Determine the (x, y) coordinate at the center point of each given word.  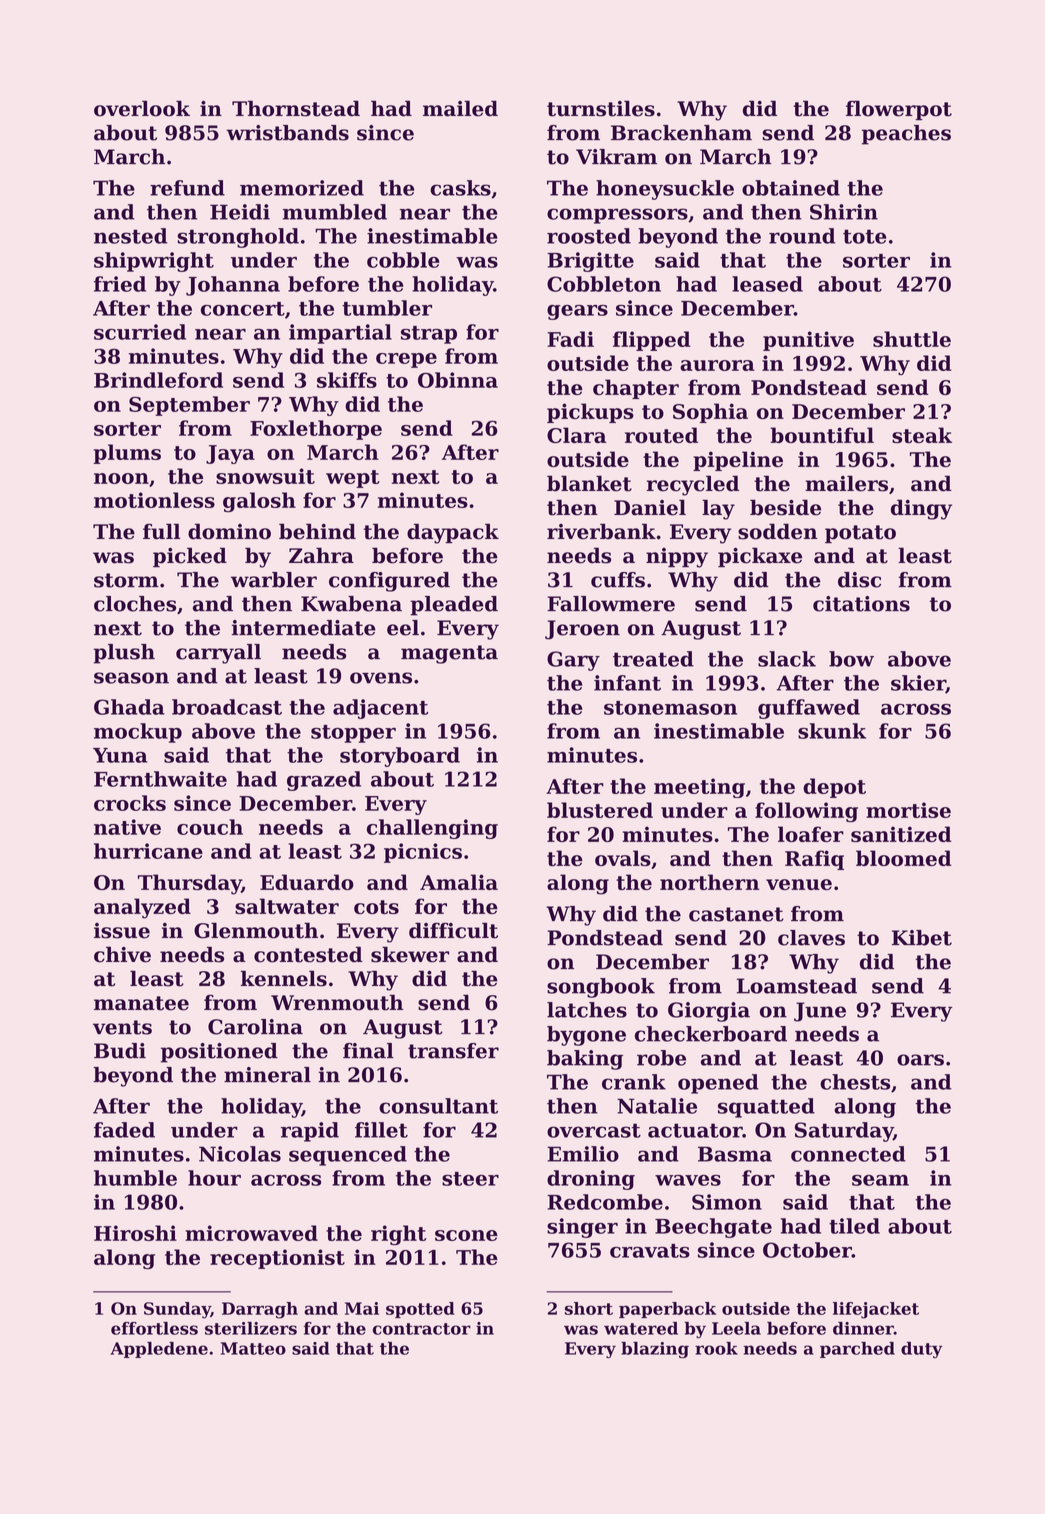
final (368, 1051)
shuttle (912, 339)
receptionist (277, 1259)
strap (429, 335)
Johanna (233, 286)
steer (470, 1179)
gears (577, 312)
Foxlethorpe (316, 430)
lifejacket (876, 1310)
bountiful (822, 435)
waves (688, 1180)
